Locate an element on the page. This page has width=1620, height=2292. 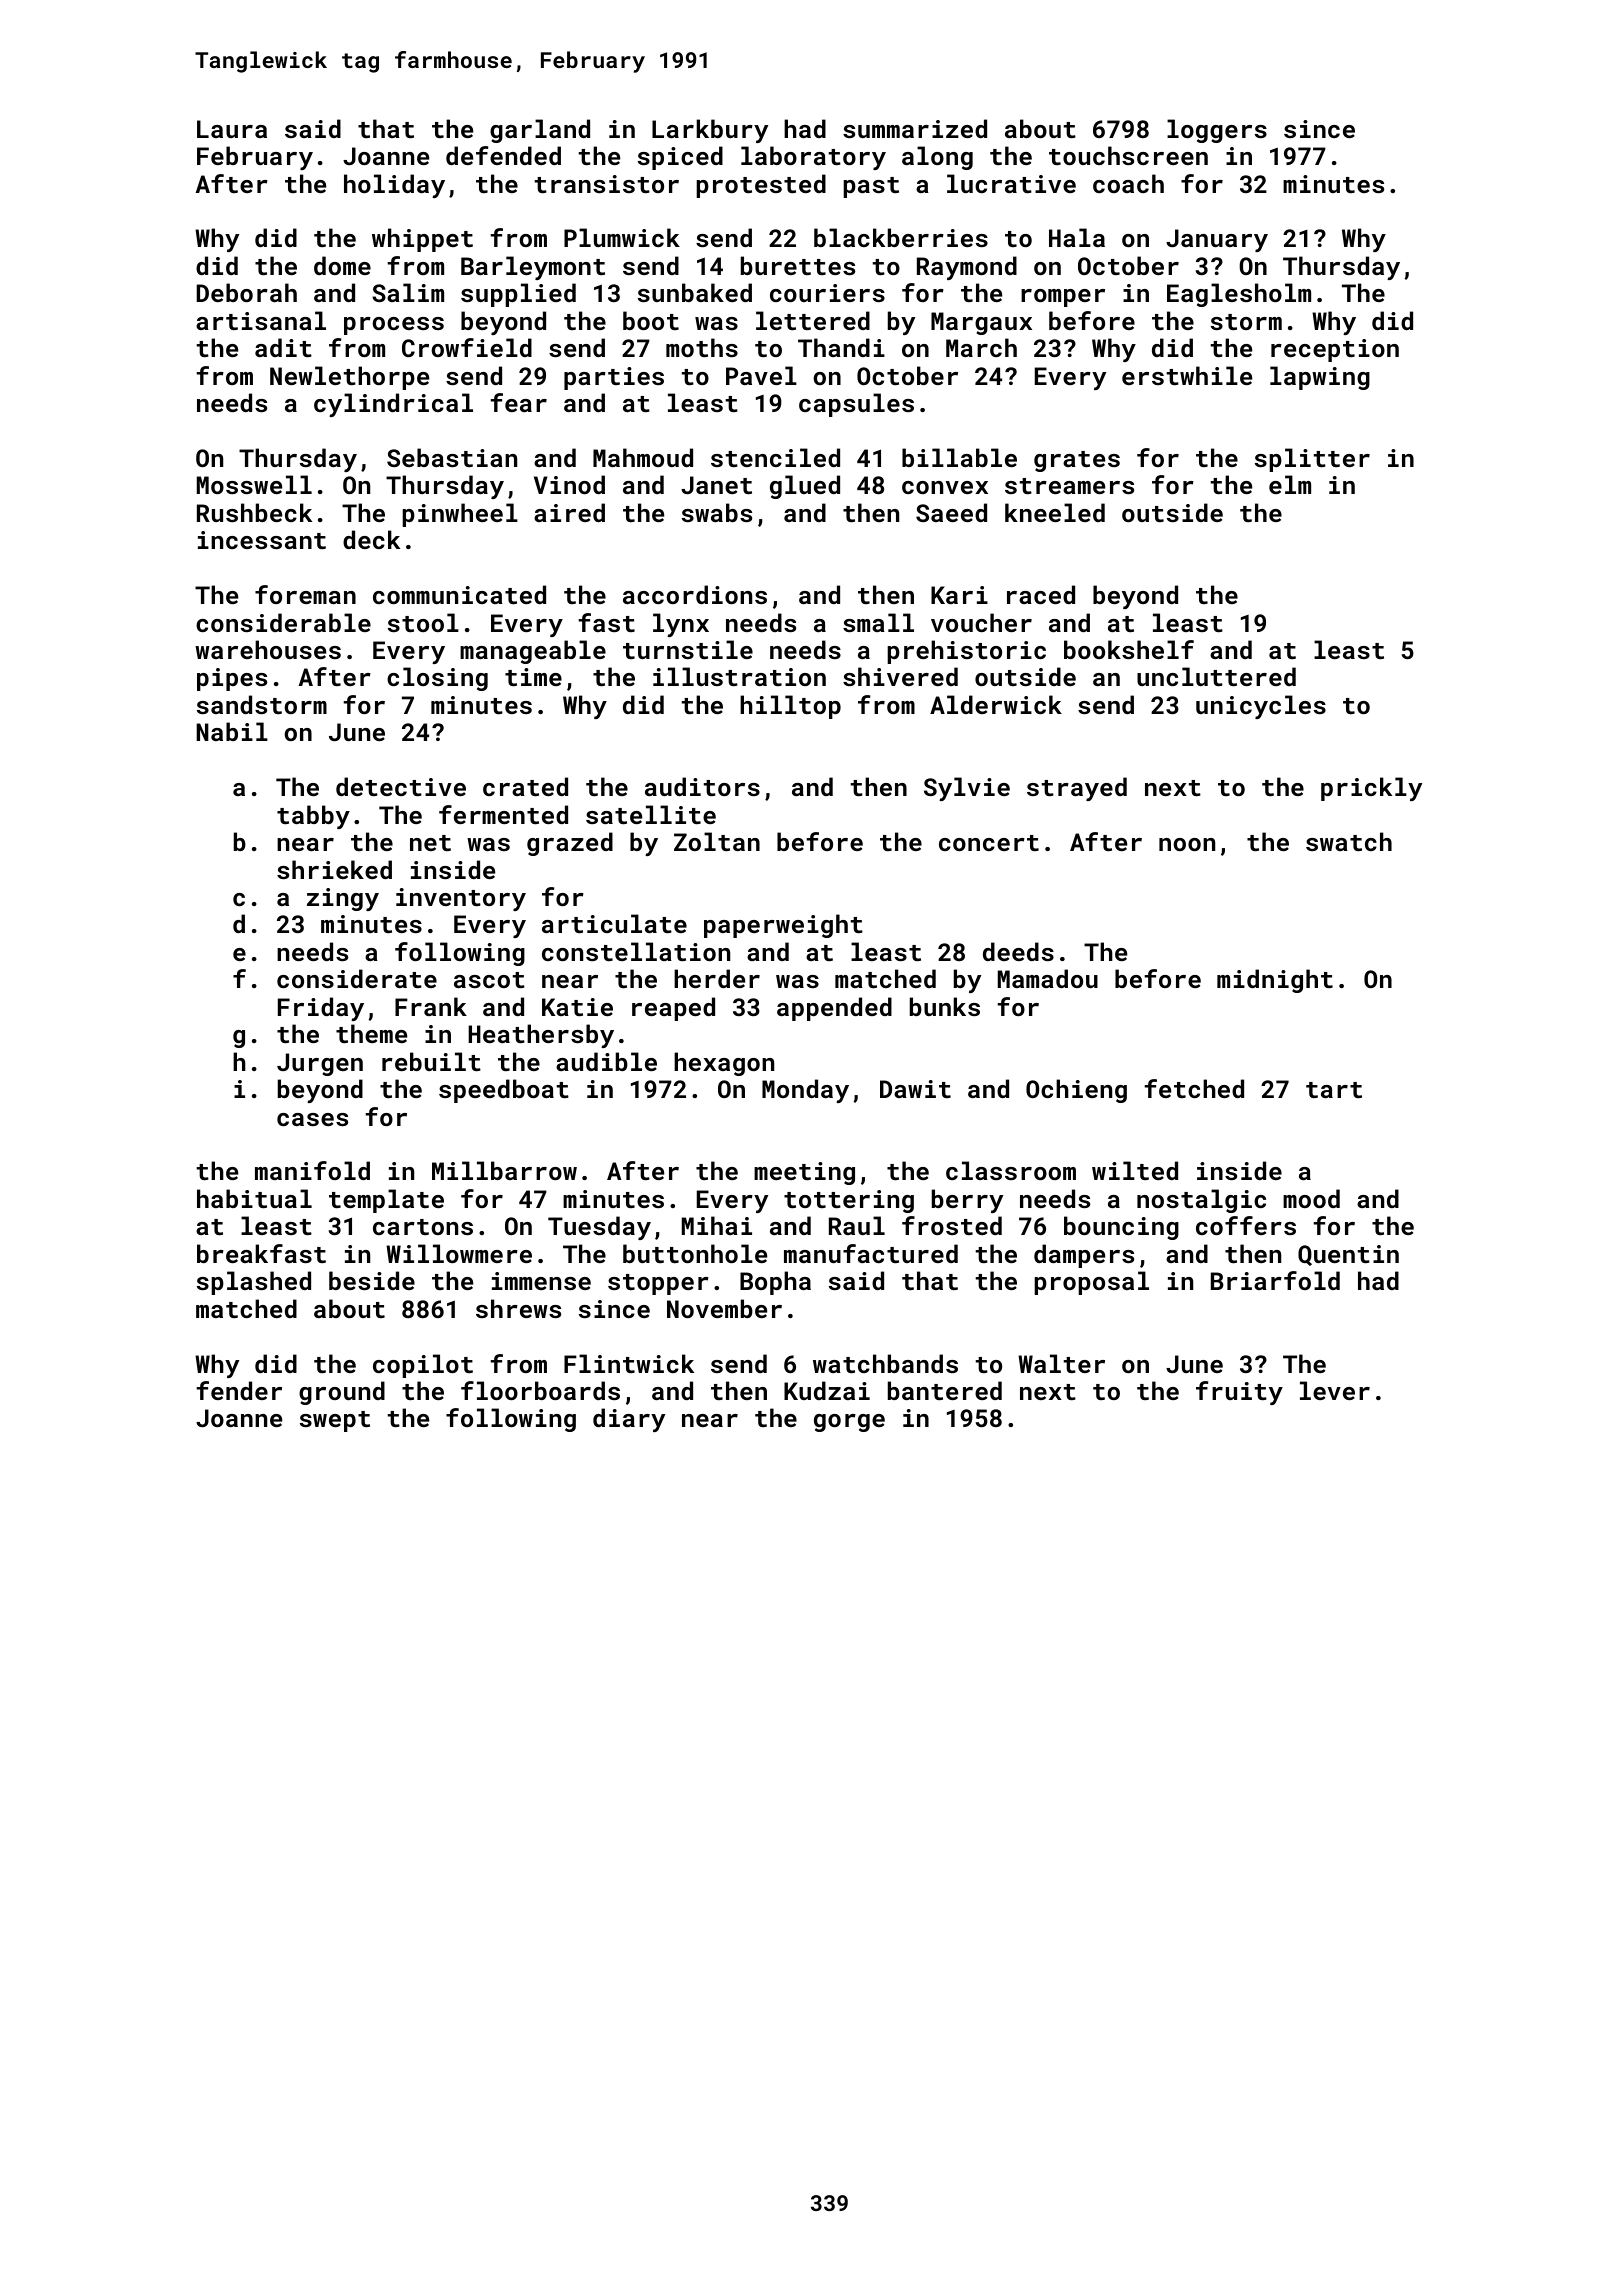
streamers is located at coordinates (1069, 486).
